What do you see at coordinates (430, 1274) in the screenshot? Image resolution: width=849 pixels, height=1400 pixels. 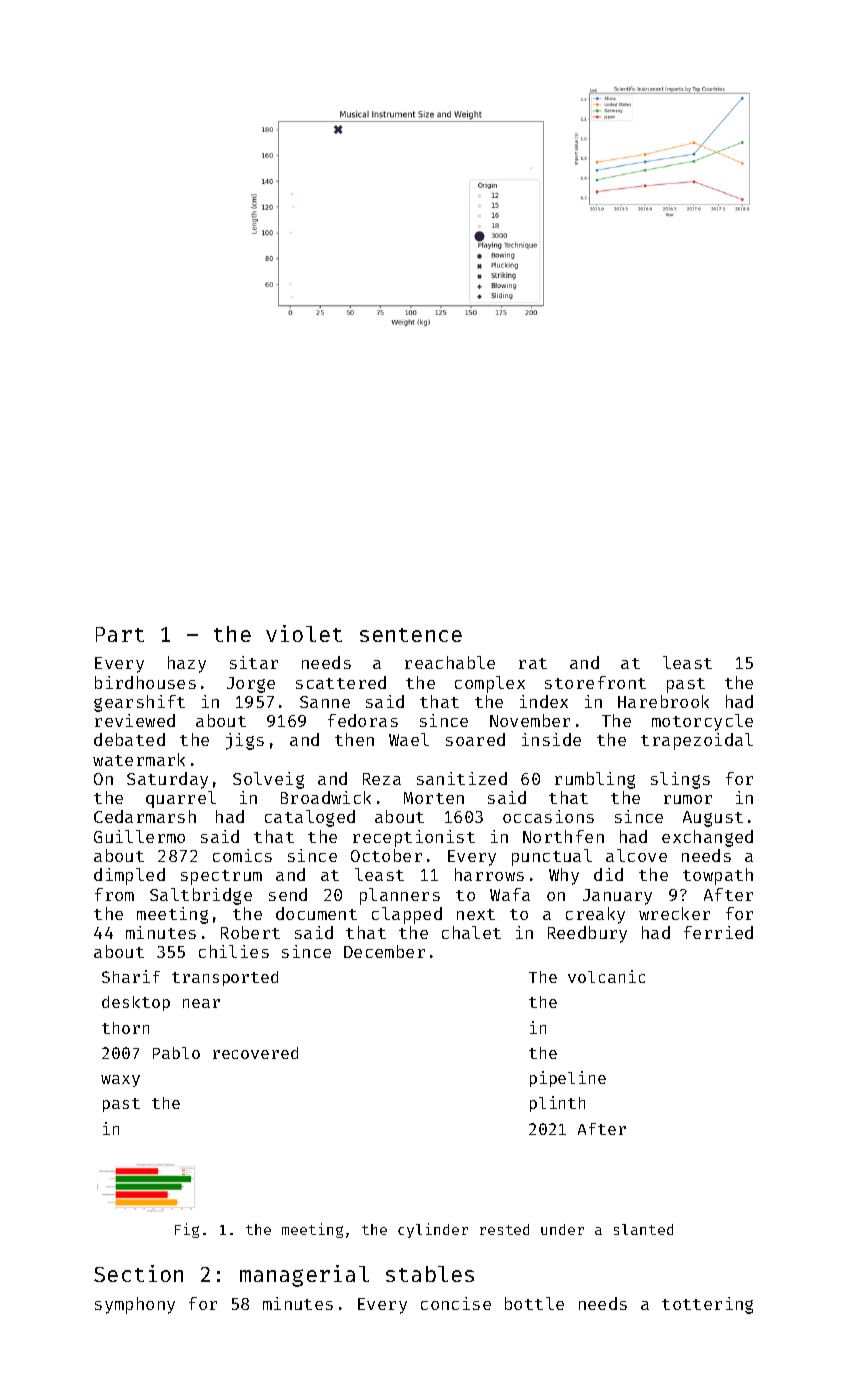 I see `stables` at bounding box center [430, 1274].
